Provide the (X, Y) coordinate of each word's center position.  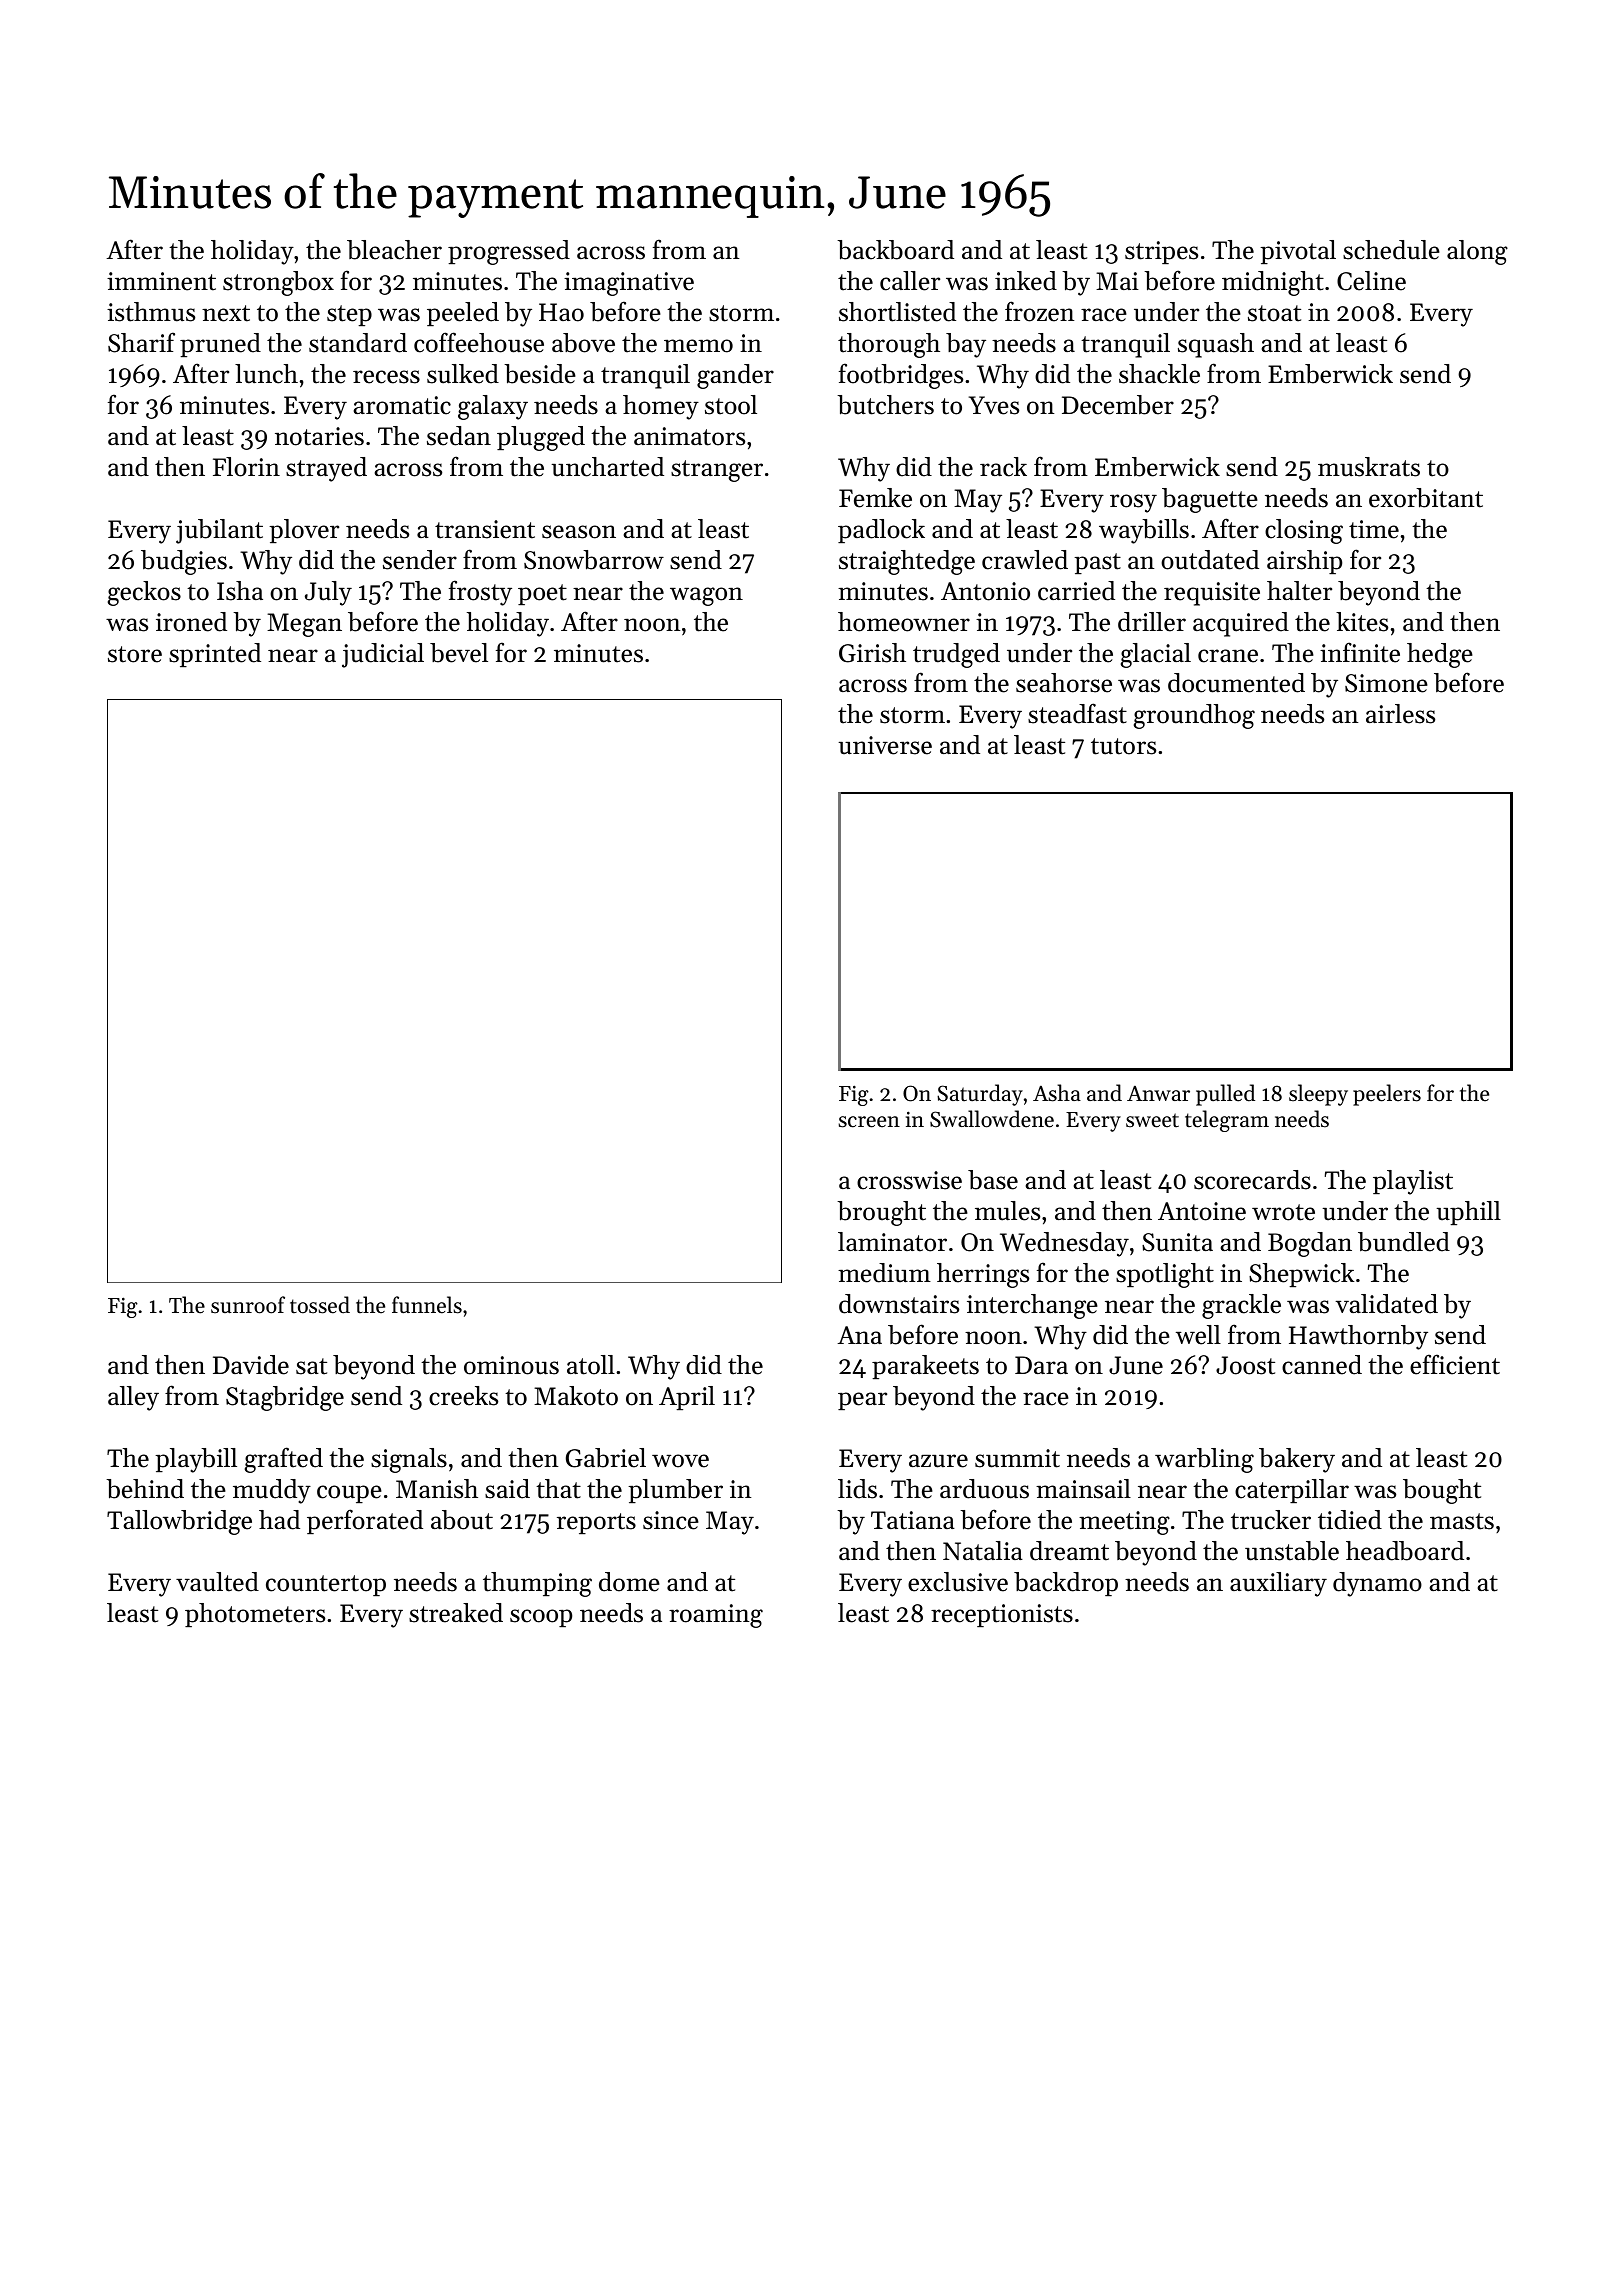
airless (1400, 714)
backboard (895, 250)
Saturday (980, 1095)
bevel (459, 653)
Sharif (141, 342)
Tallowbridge (179, 1522)
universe (885, 745)
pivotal (1298, 252)
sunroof (248, 1305)
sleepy (1318, 1095)
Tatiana (913, 1520)
